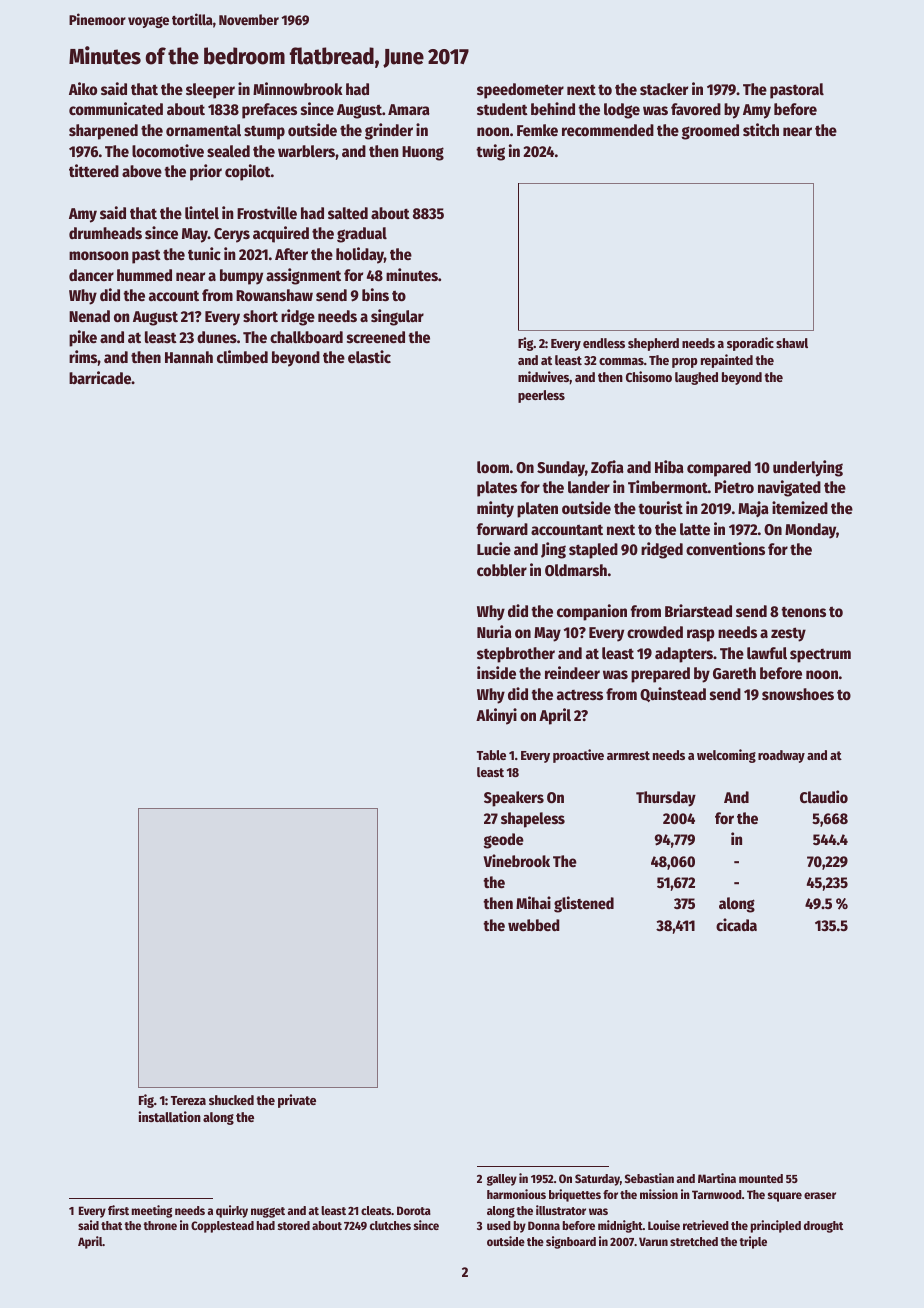  What do you see at coordinates (306, 151) in the screenshot?
I see `warblers` at bounding box center [306, 151].
